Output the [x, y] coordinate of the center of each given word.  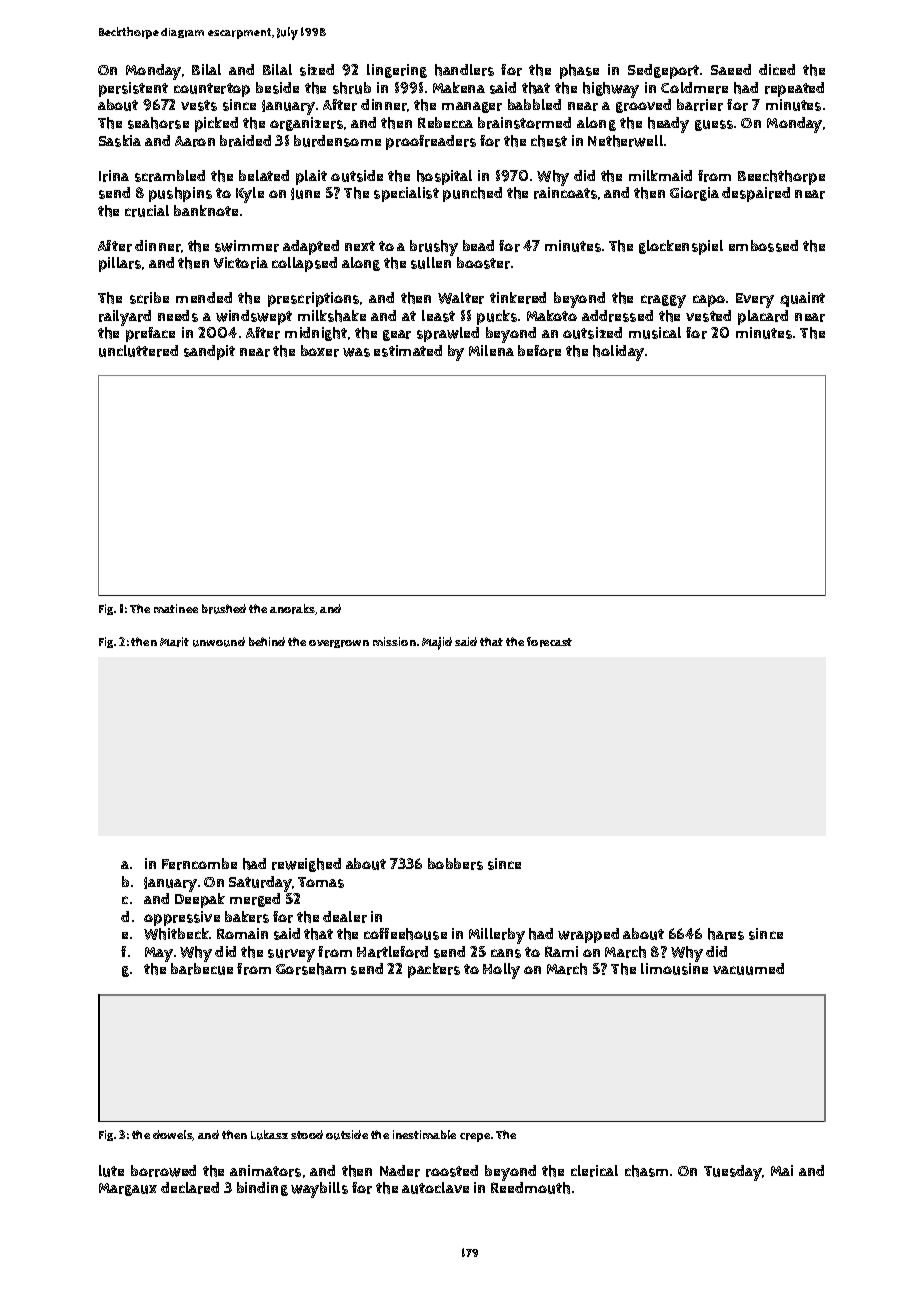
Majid [437, 643]
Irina [114, 176]
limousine [674, 969]
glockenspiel [681, 247]
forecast [549, 642]
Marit [174, 642]
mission [394, 641]
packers [434, 970]
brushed [224, 609]
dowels [173, 1135]
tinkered [518, 298]
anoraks [292, 609]
